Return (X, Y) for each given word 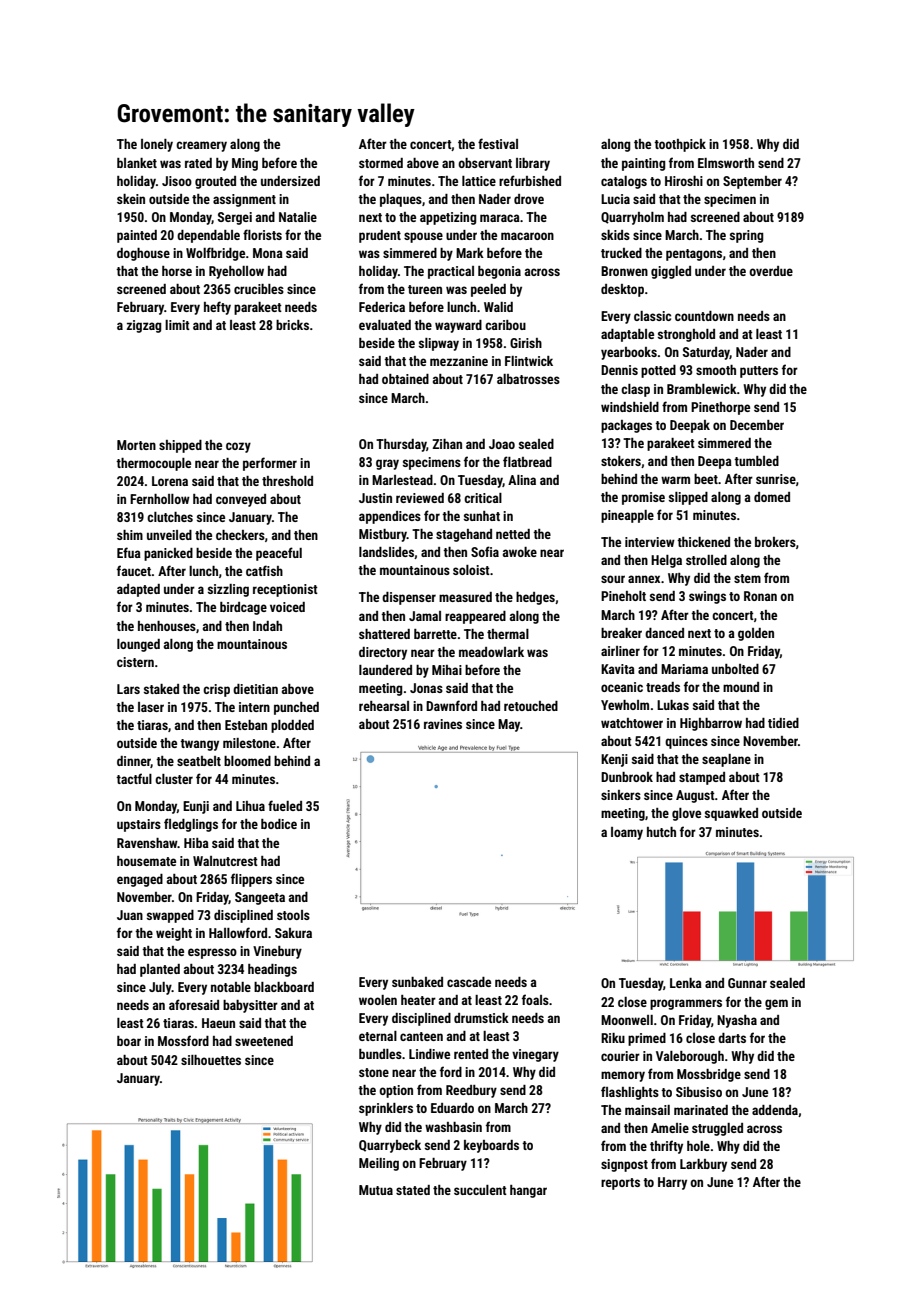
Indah (267, 626)
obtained (405, 379)
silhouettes (211, 1060)
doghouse (143, 254)
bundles (380, 1054)
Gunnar (747, 983)
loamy (627, 833)
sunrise (776, 479)
